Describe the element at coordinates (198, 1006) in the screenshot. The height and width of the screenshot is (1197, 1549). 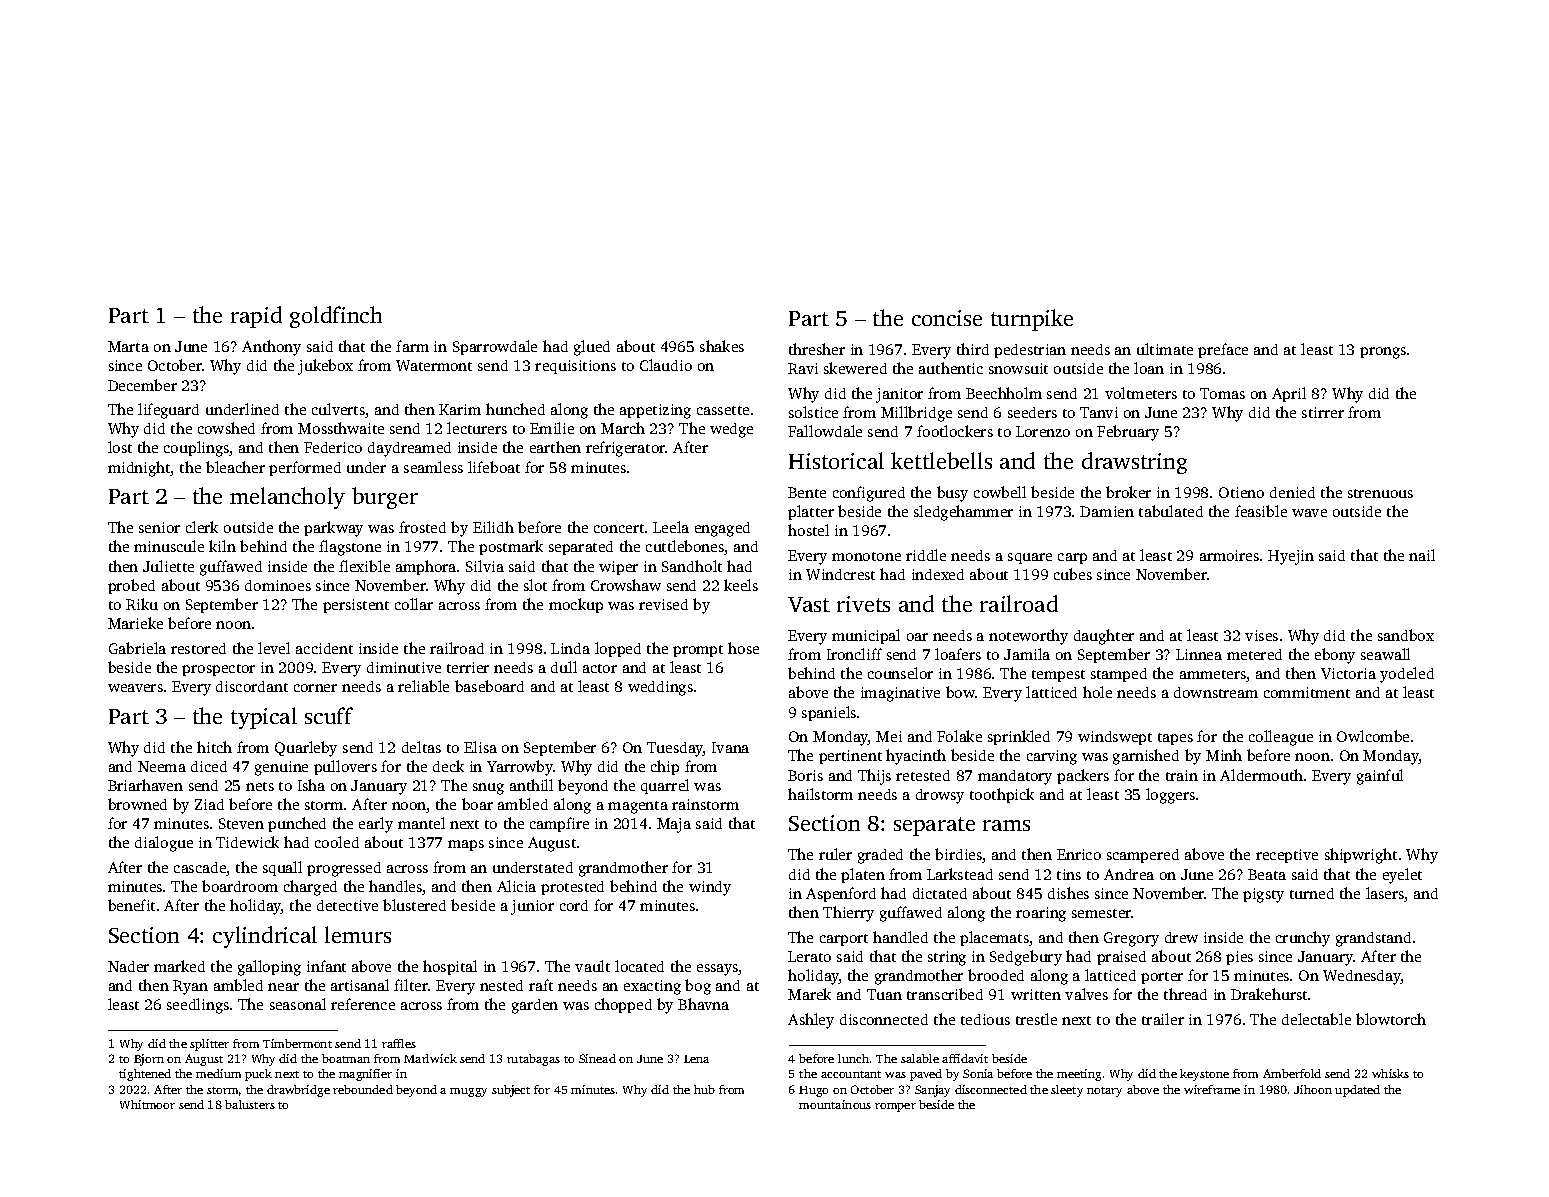
I see `seedlings` at that location.
